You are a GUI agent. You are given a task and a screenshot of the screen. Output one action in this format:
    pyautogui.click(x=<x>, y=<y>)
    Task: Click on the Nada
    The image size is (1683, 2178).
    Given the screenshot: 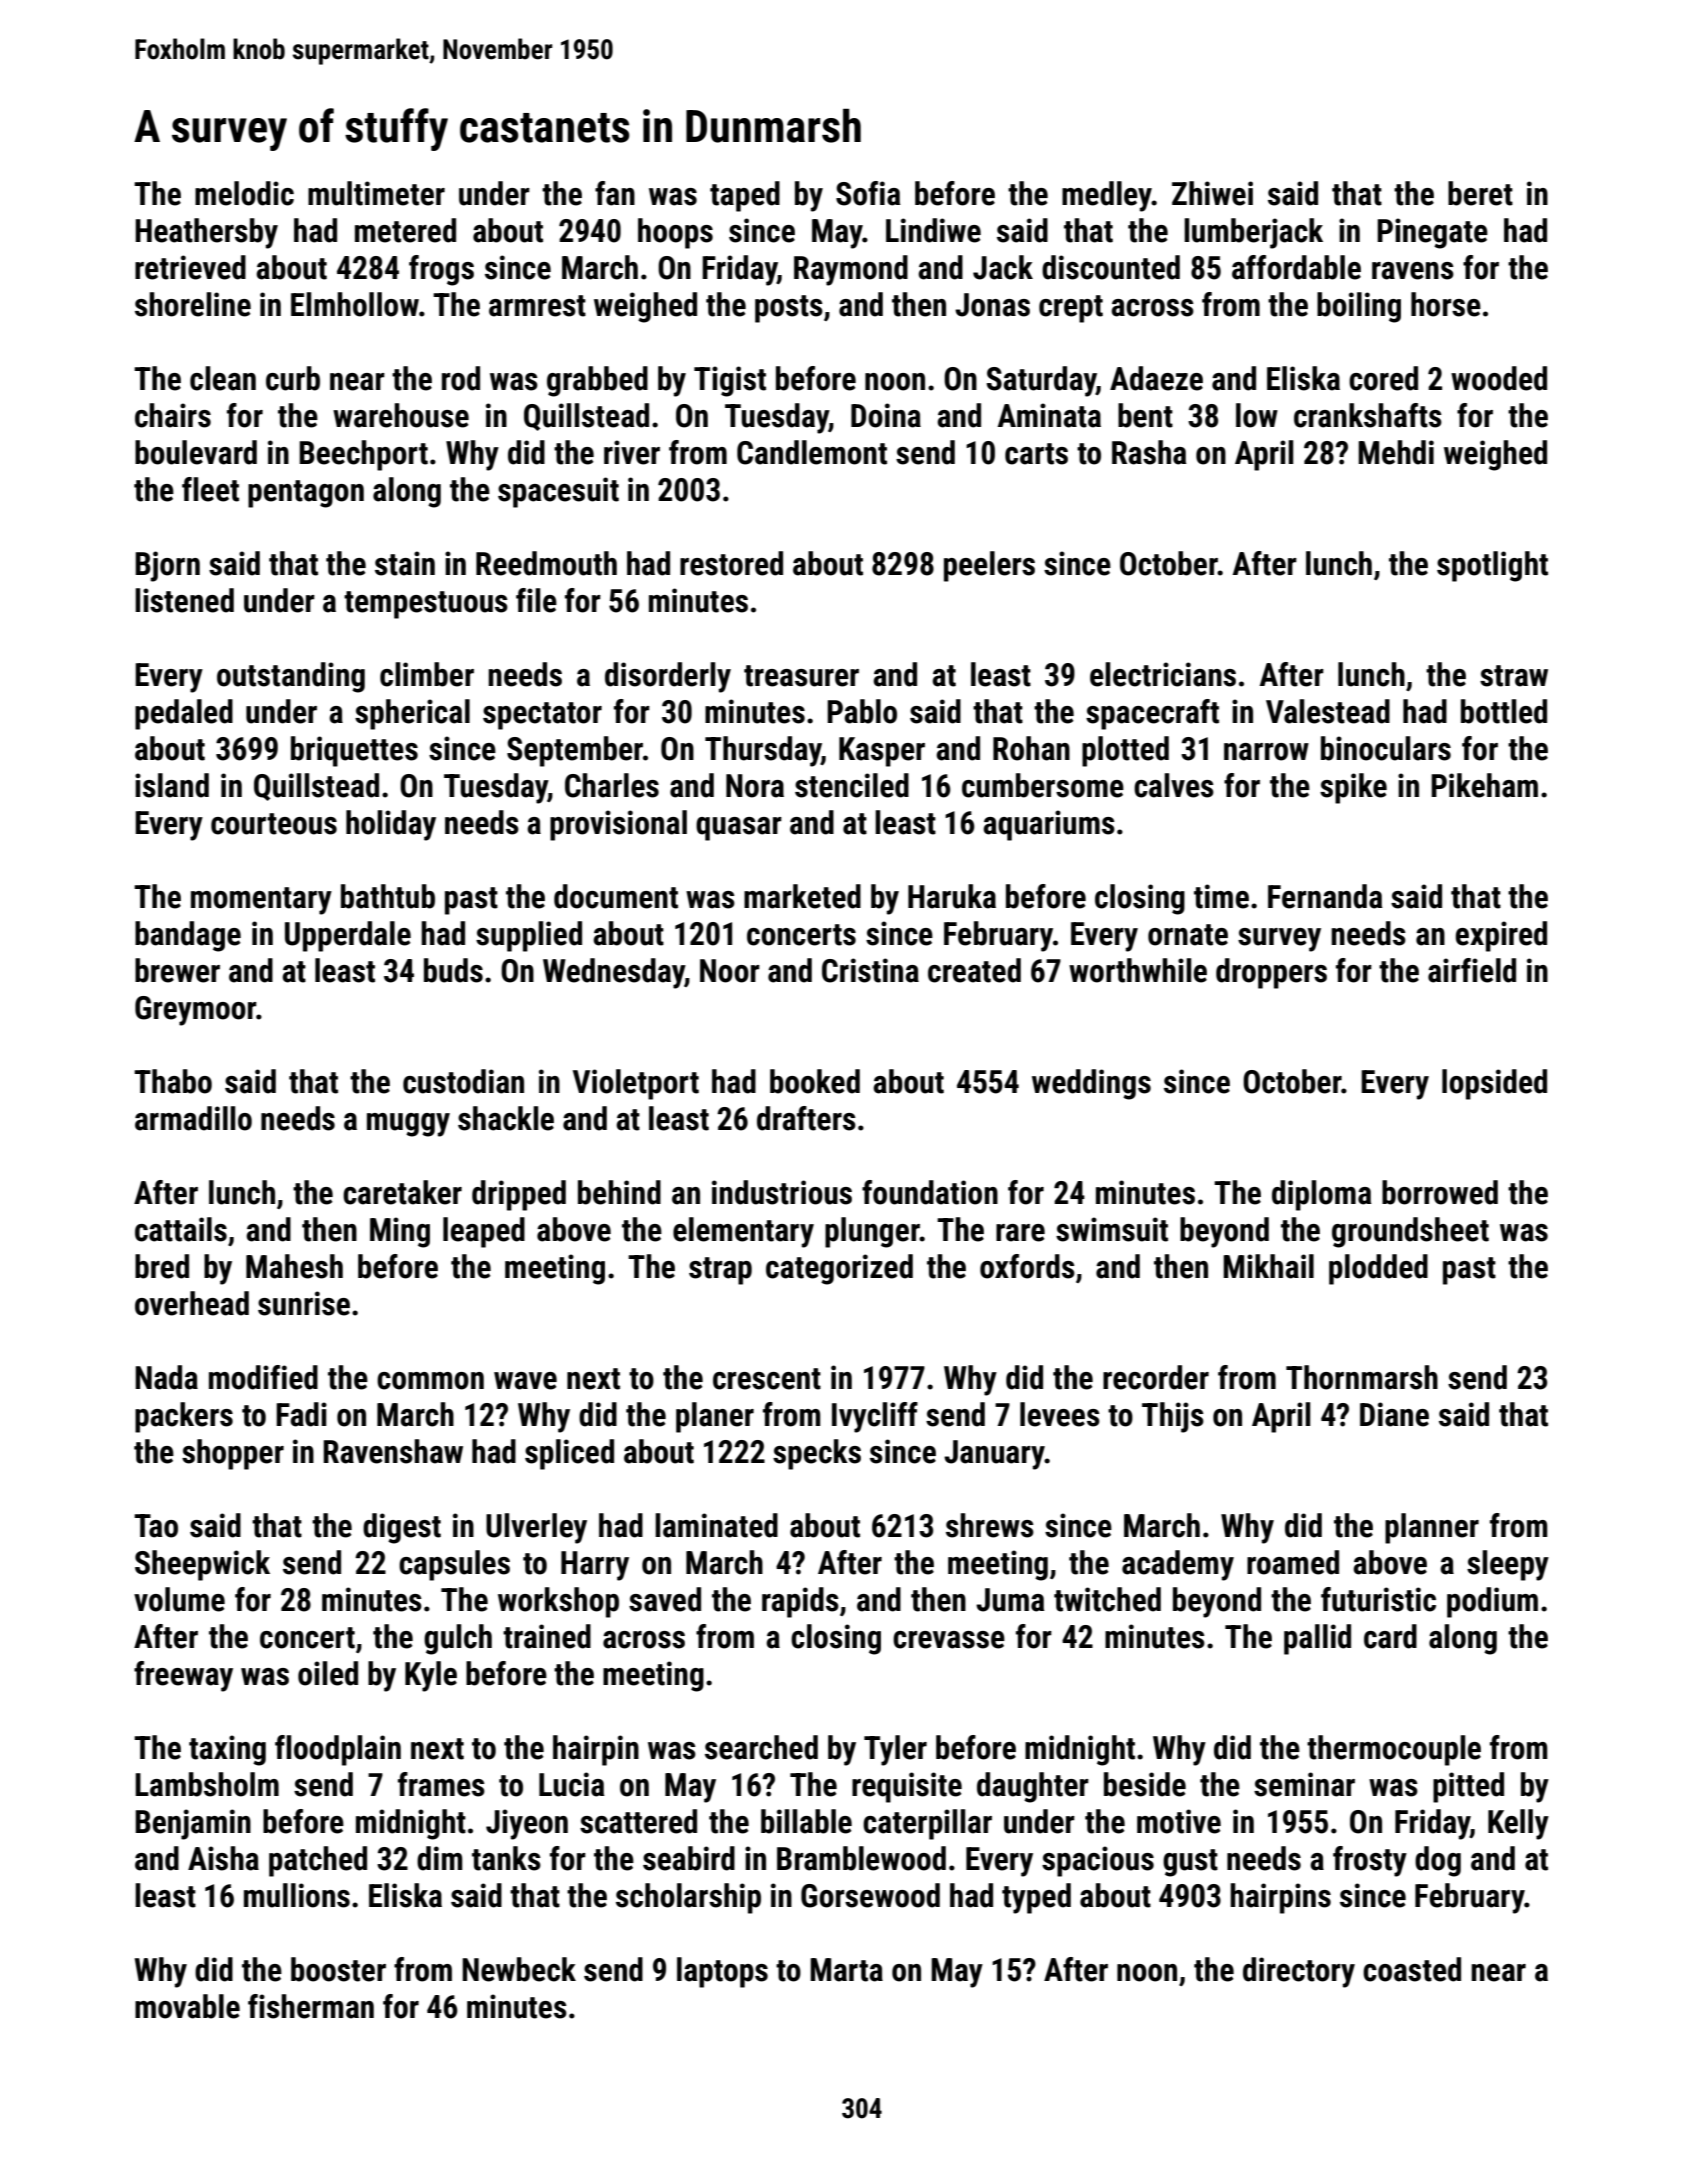 What is the action you would take?
    pyautogui.click(x=166, y=1377)
